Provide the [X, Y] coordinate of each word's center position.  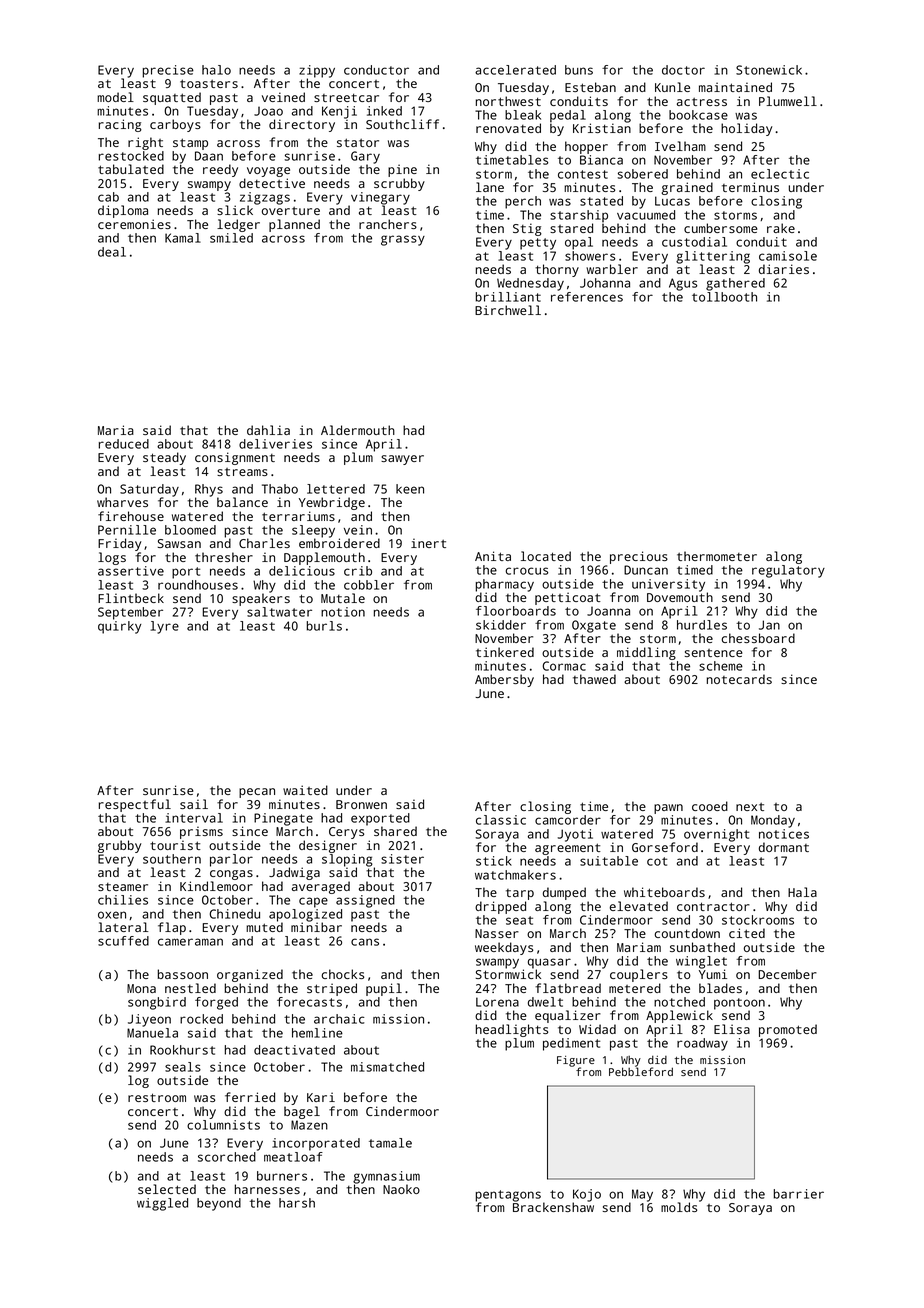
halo [216, 70]
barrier [799, 1194]
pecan [257, 793]
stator [358, 142]
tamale [390, 1143]
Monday [773, 821]
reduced [124, 444]
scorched [227, 1157]
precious [639, 557]
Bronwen [361, 804]
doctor [683, 70]
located [546, 556]
